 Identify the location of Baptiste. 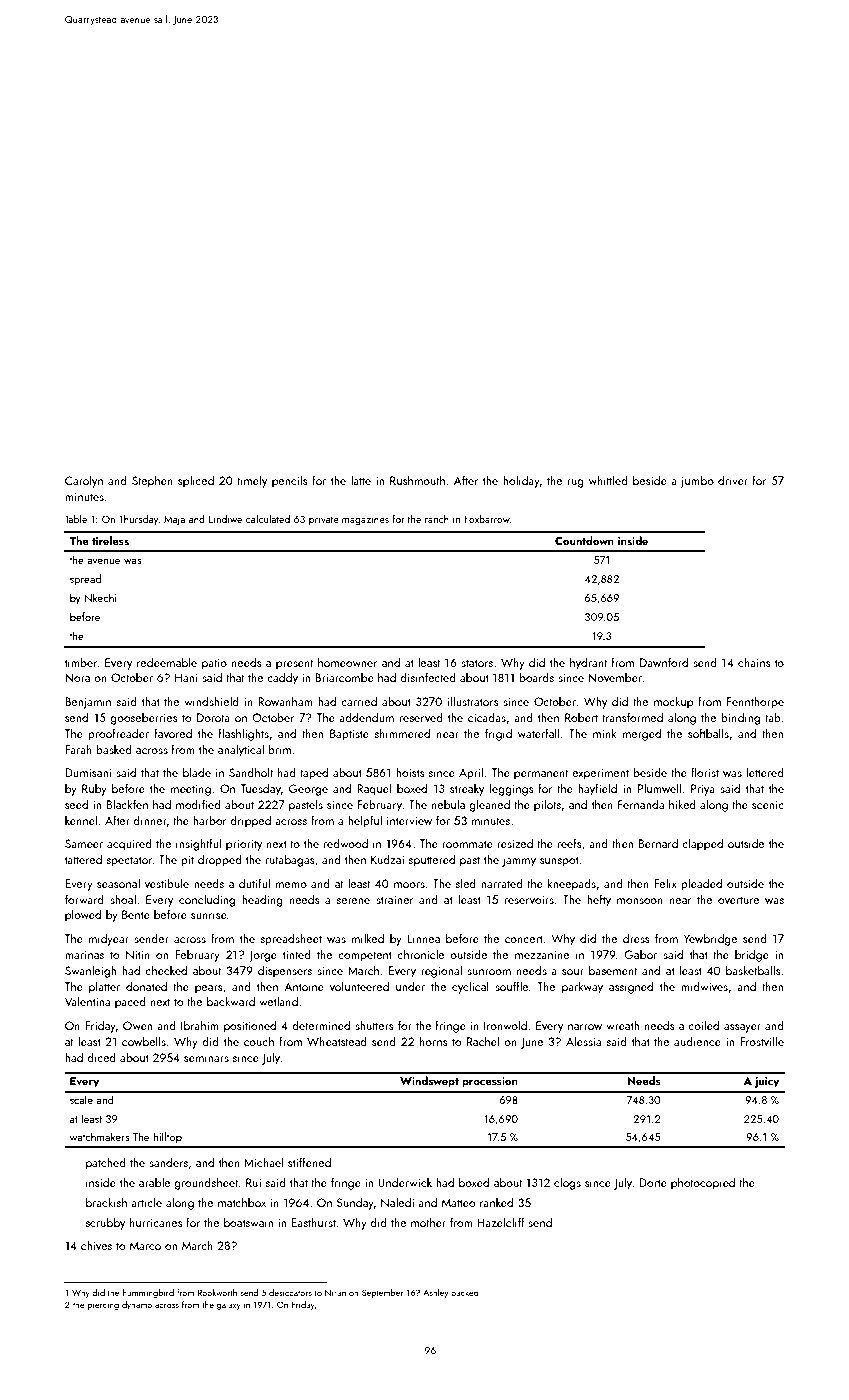
(349, 735).
